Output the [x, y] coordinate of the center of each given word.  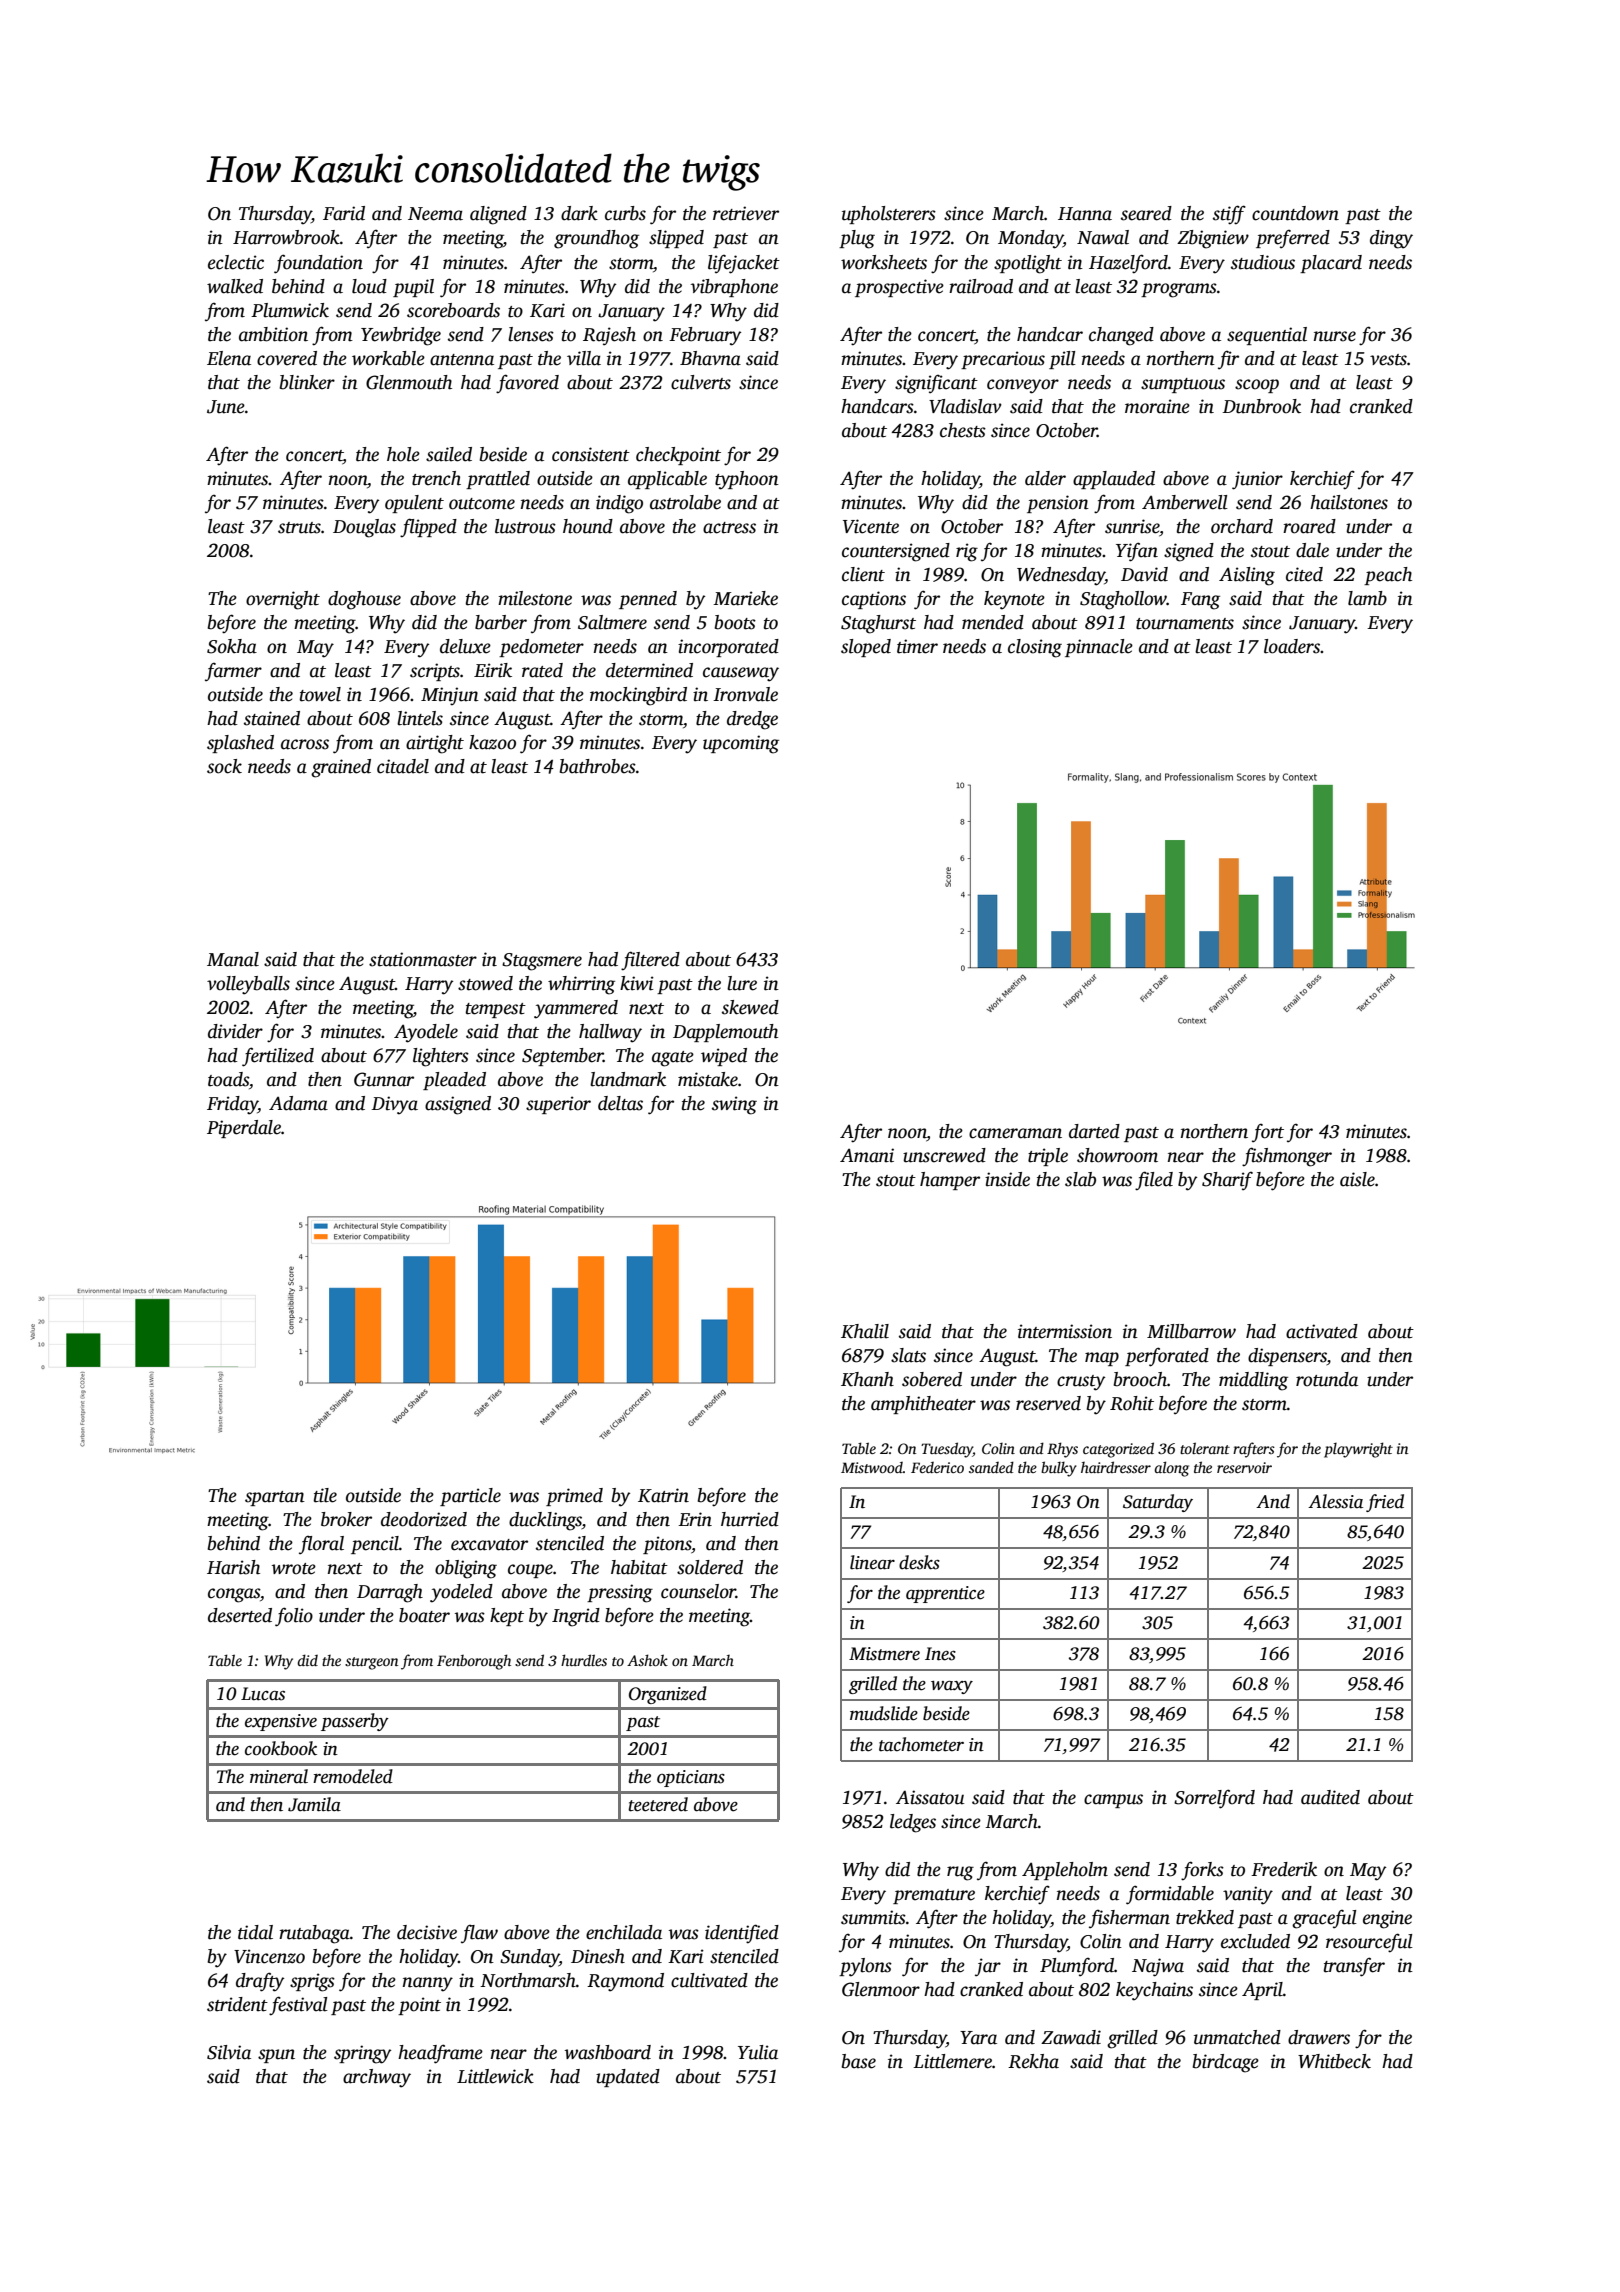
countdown [1295, 213]
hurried [750, 1519]
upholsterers [889, 215]
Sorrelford [1214, 1799]
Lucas [263, 1694]
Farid [344, 213]
